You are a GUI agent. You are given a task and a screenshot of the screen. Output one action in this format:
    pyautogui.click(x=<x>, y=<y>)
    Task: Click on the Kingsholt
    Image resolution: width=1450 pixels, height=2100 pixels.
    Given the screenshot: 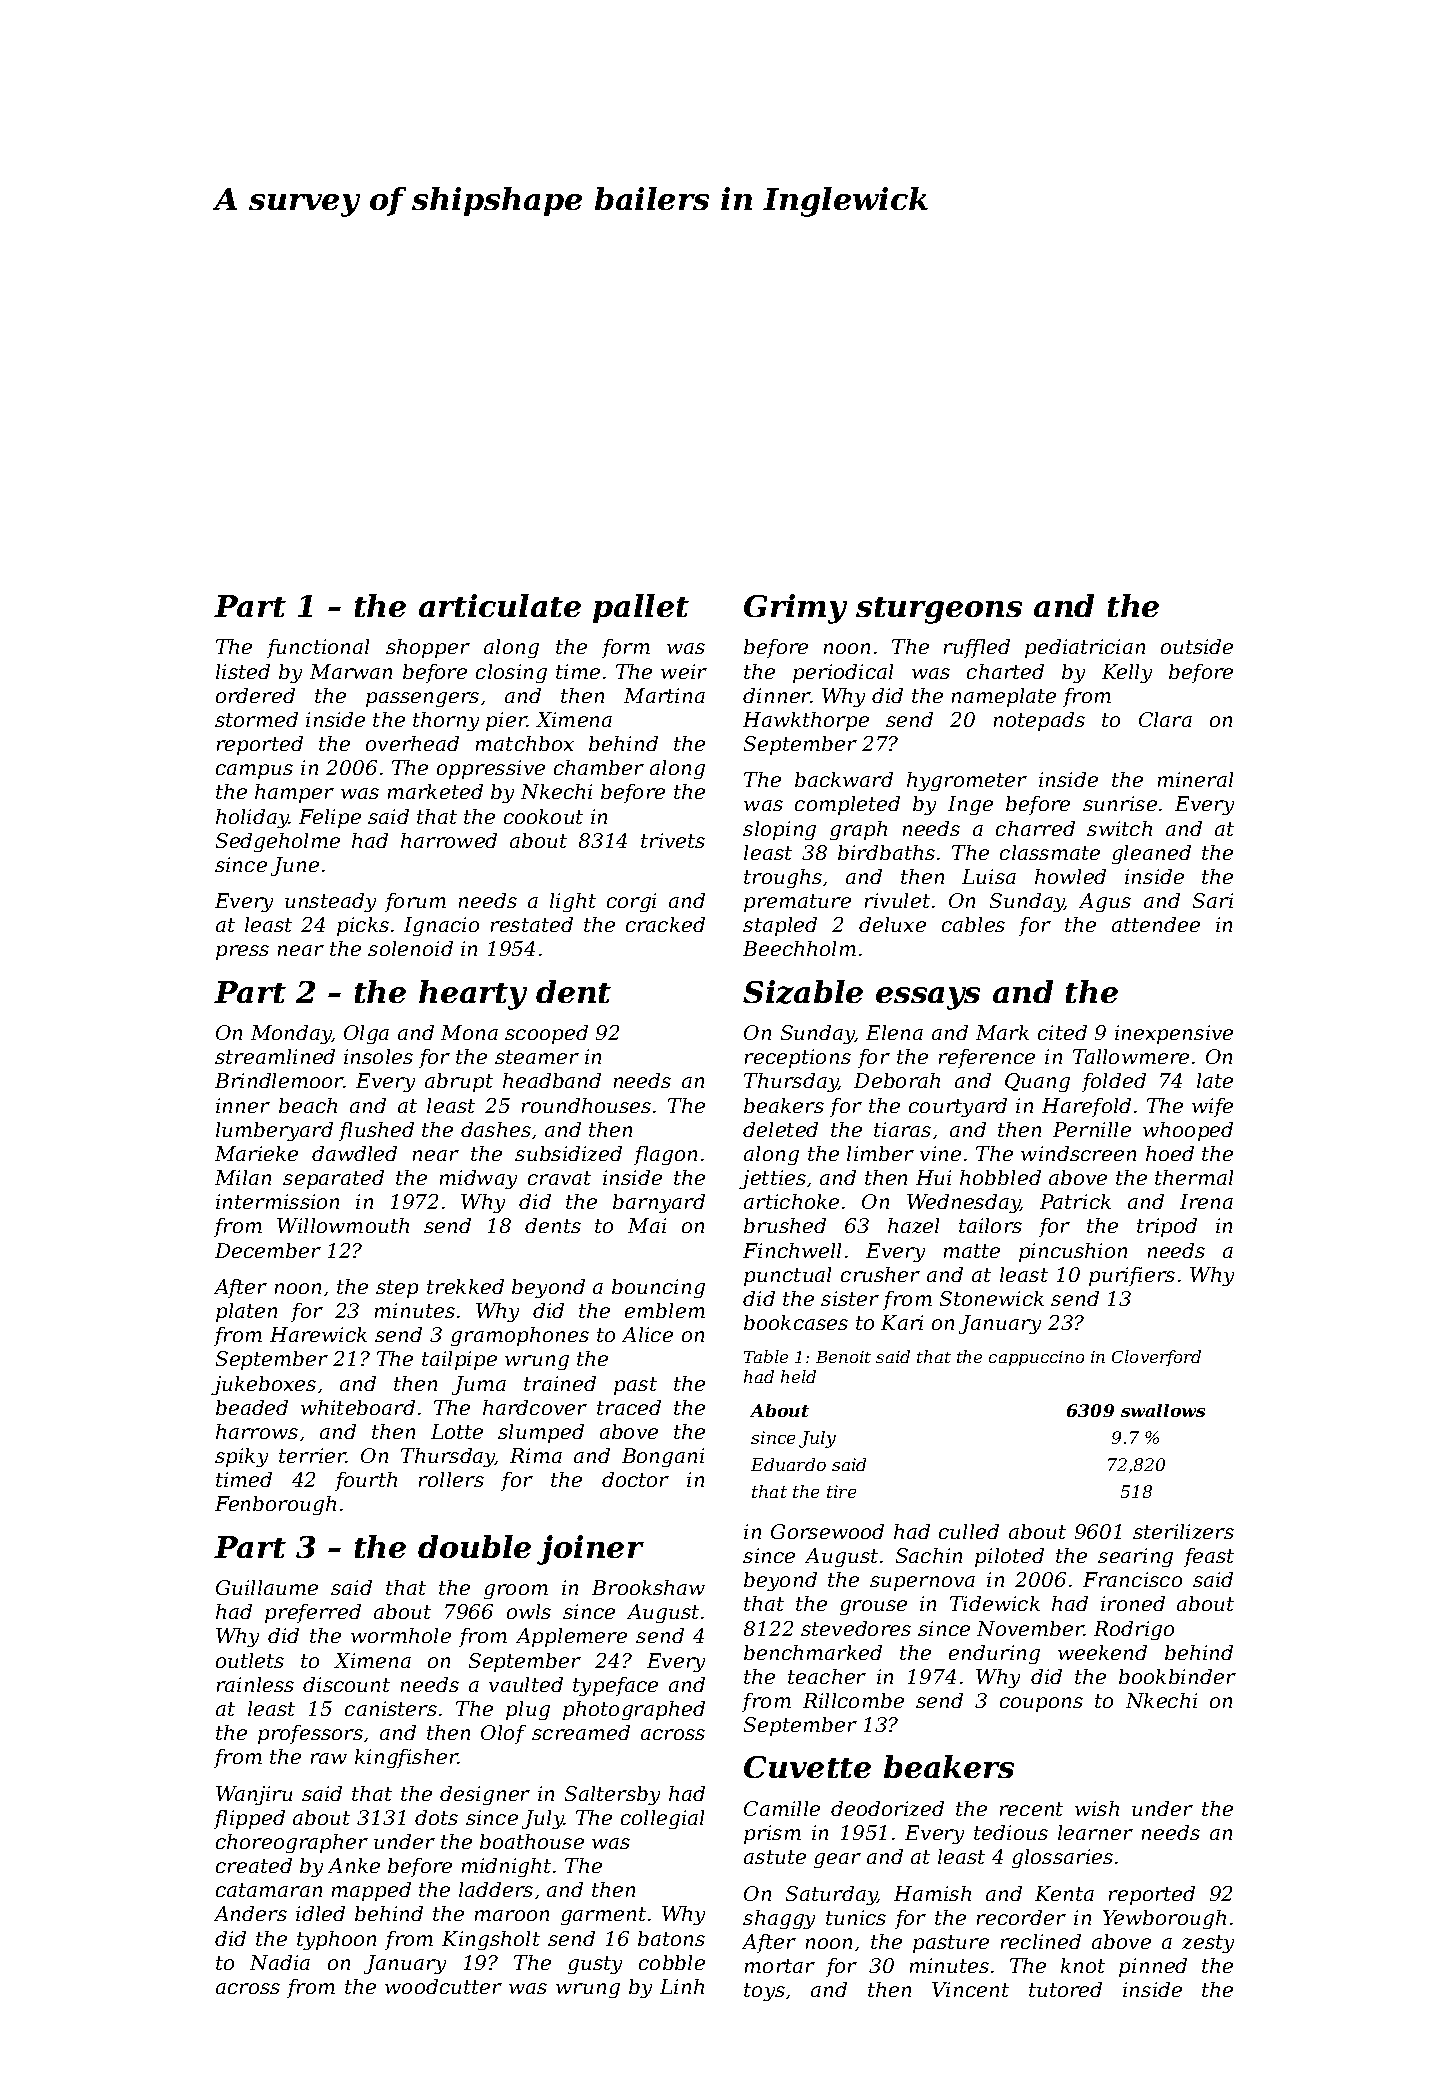 What is the action you would take?
    pyautogui.click(x=491, y=1940)
